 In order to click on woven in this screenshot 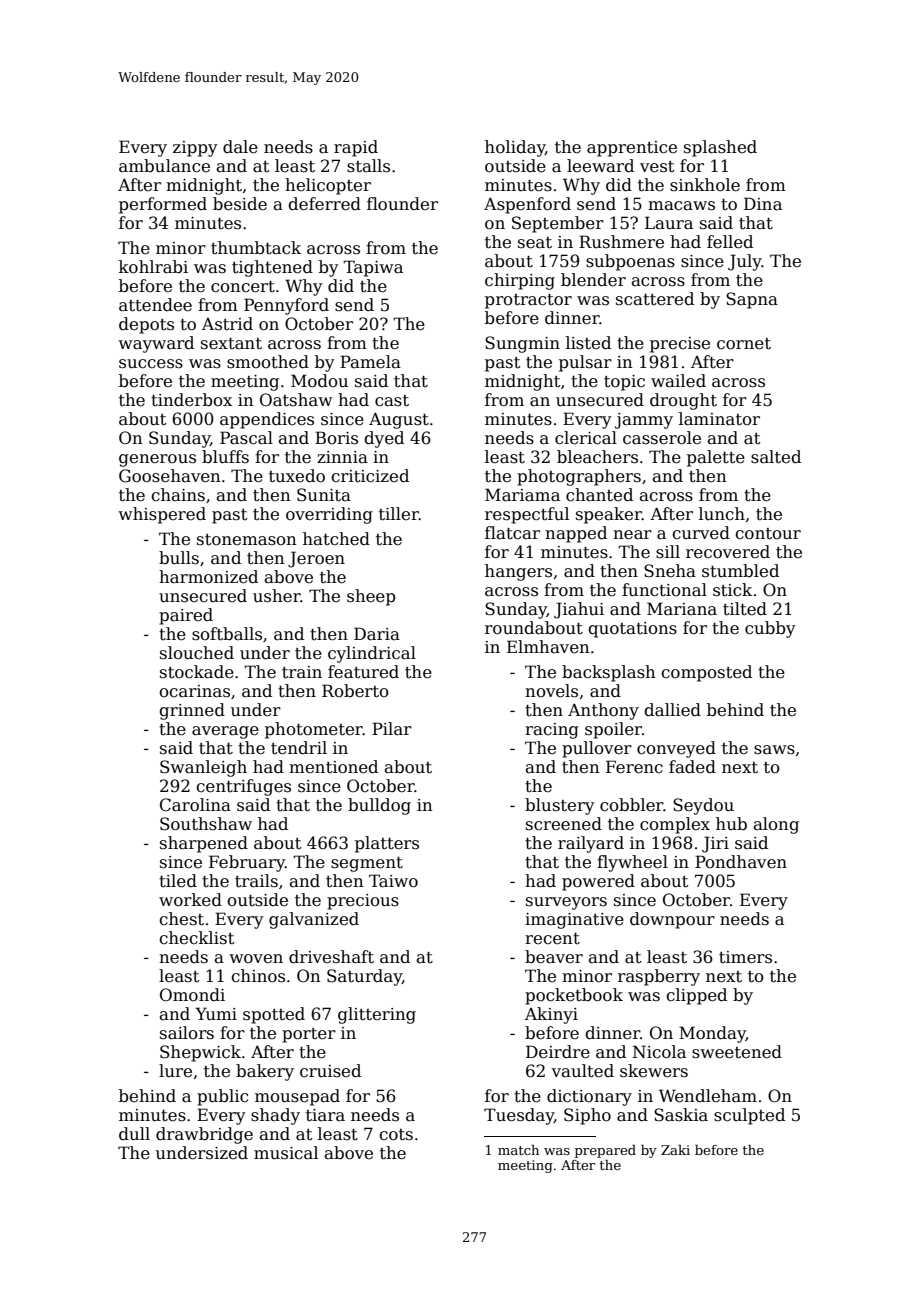, I will do `click(256, 959)`.
